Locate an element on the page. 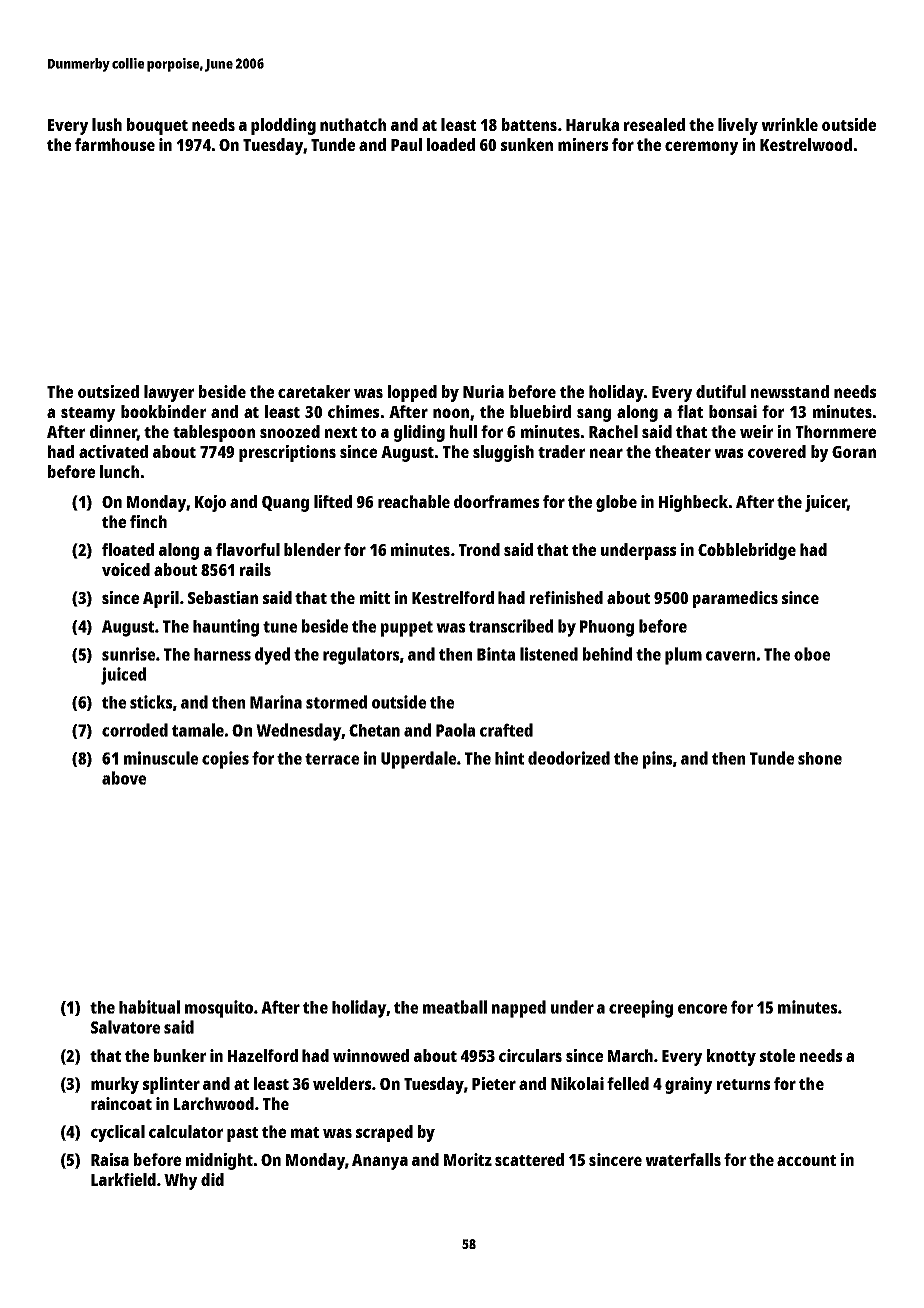 This page has width=924, height=1308. waterfalls is located at coordinates (683, 1159).
